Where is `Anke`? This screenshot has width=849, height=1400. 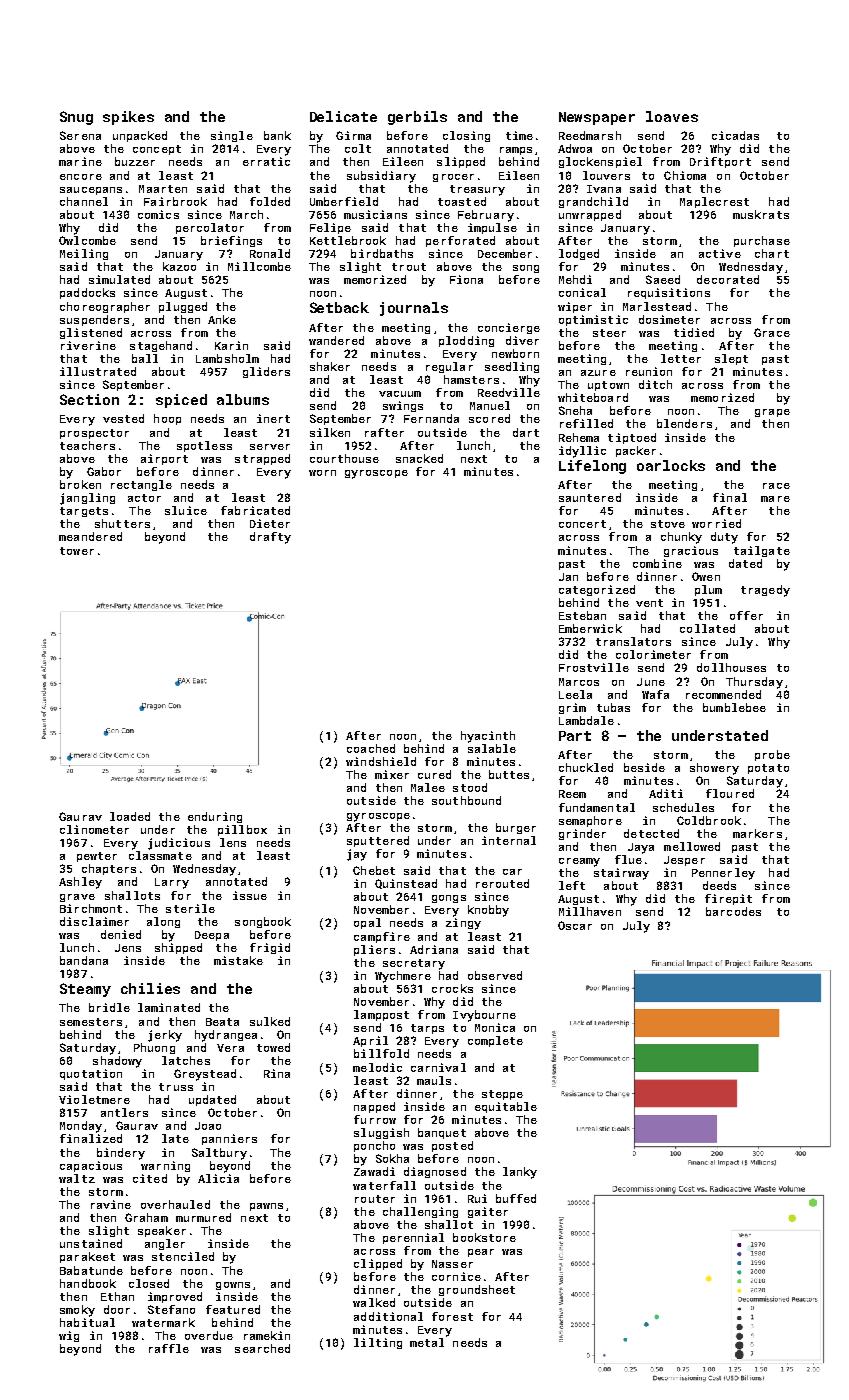
Anke is located at coordinates (222, 319).
